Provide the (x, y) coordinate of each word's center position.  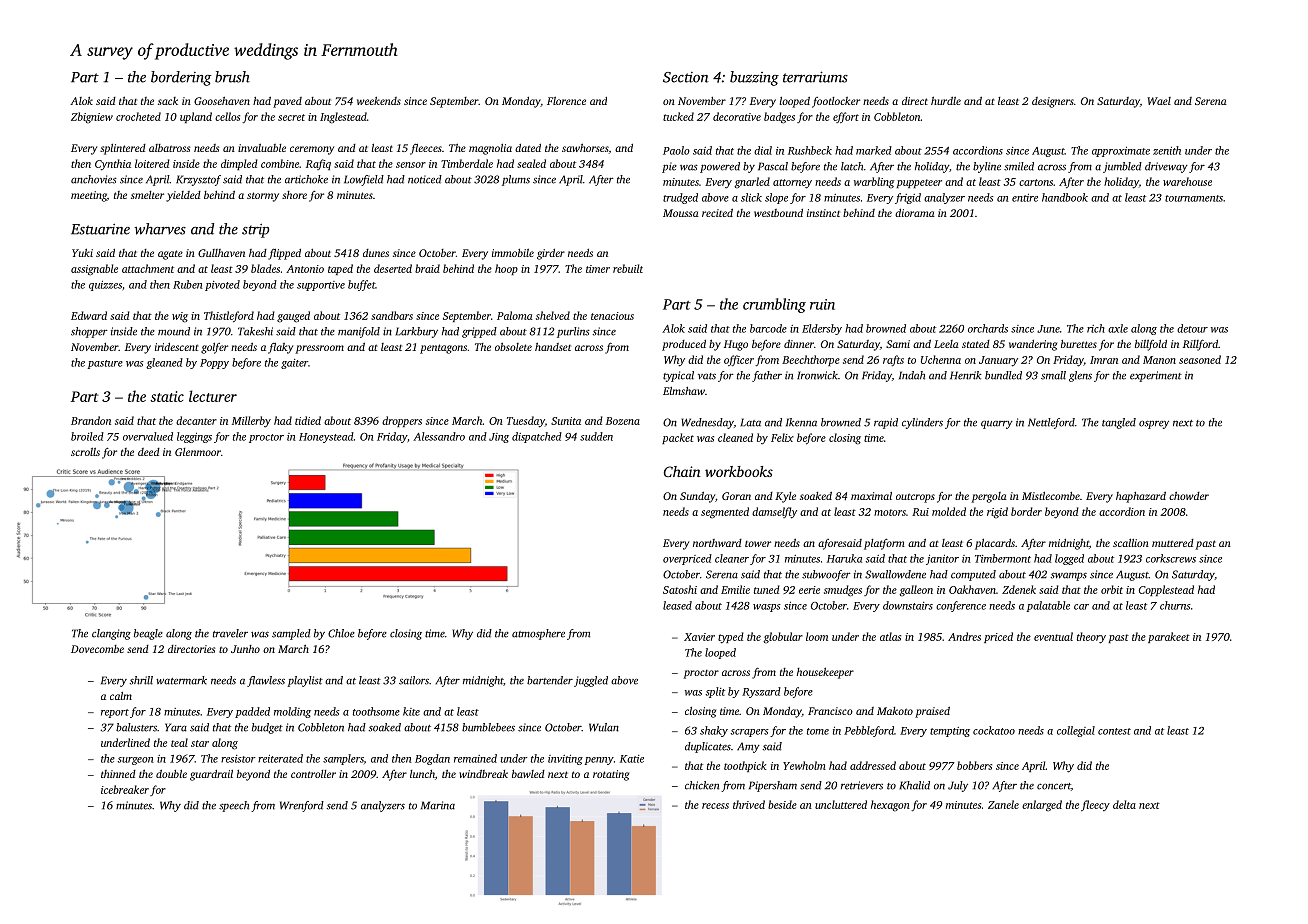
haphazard (1141, 497)
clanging (111, 634)
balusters (136, 727)
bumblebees (488, 727)
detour (1192, 328)
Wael (1159, 101)
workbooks (739, 471)
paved (287, 102)
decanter (196, 420)
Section (686, 77)
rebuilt (628, 268)
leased (677, 605)
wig (180, 317)
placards (995, 544)
